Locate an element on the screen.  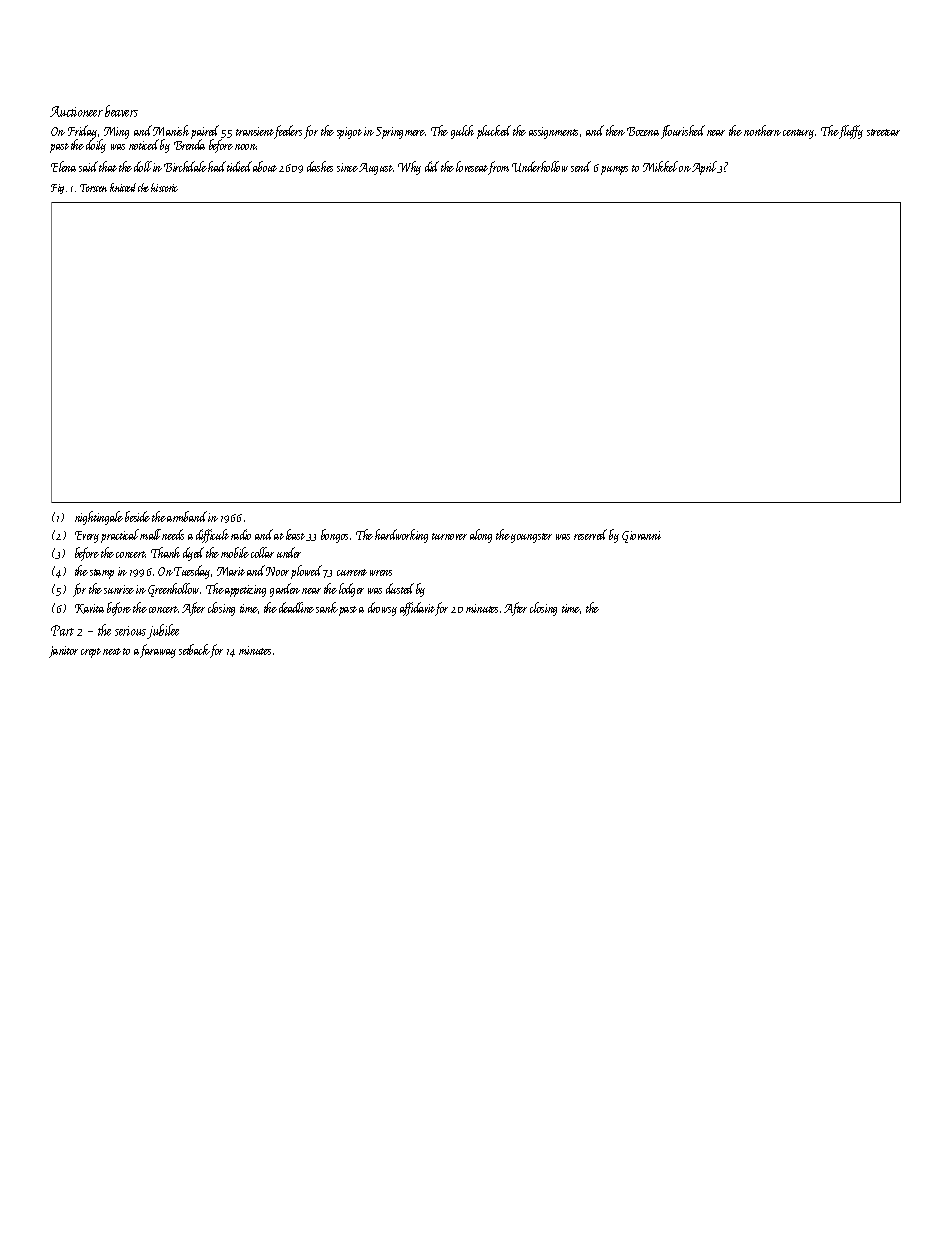
from is located at coordinates (498, 168).
